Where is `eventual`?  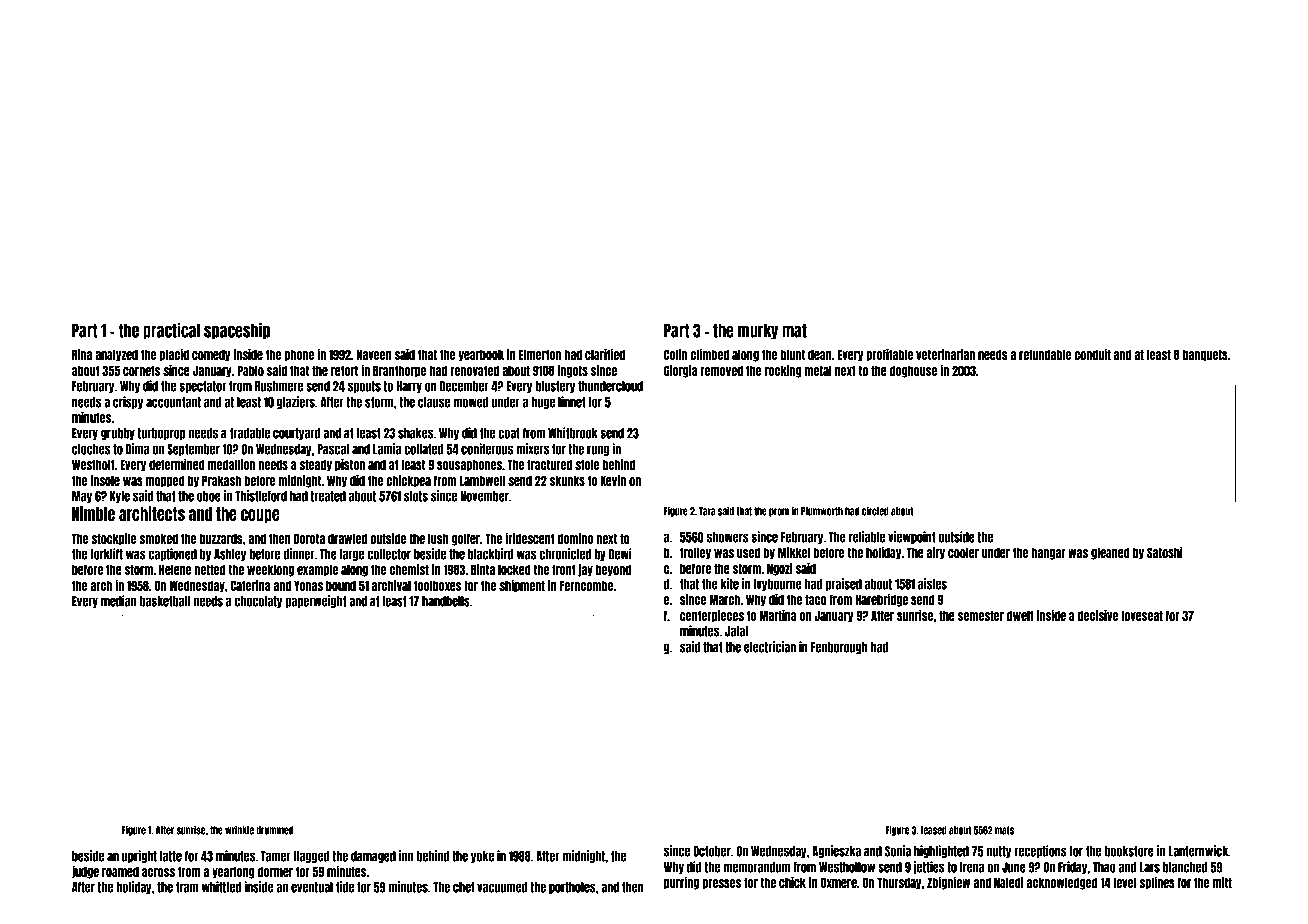
eventual is located at coordinates (312, 887).
